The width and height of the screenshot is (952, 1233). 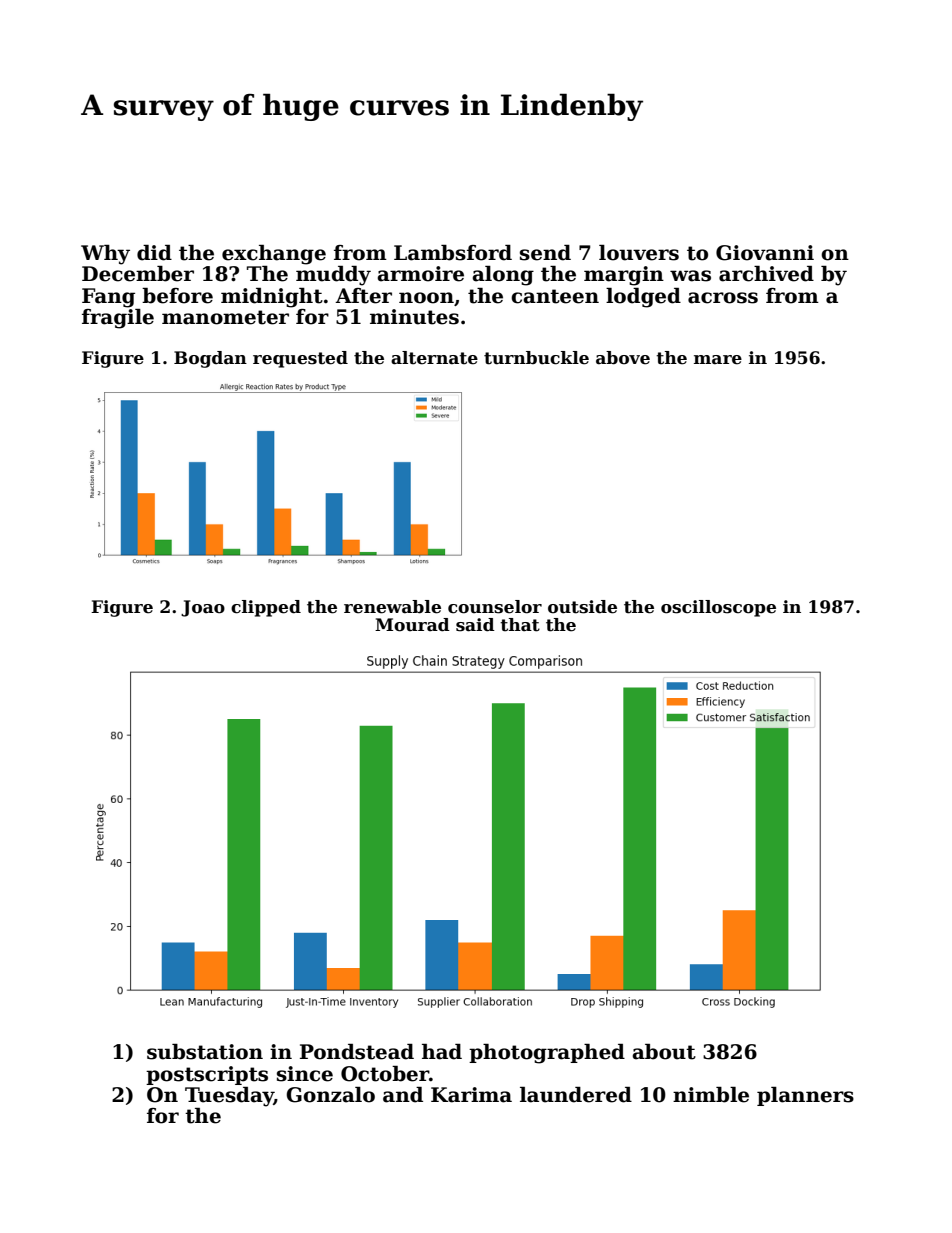 What do you see at coordinates (210, 359) in the screenshot?
I see `Bogdan` at bounding box center [210, 359].
